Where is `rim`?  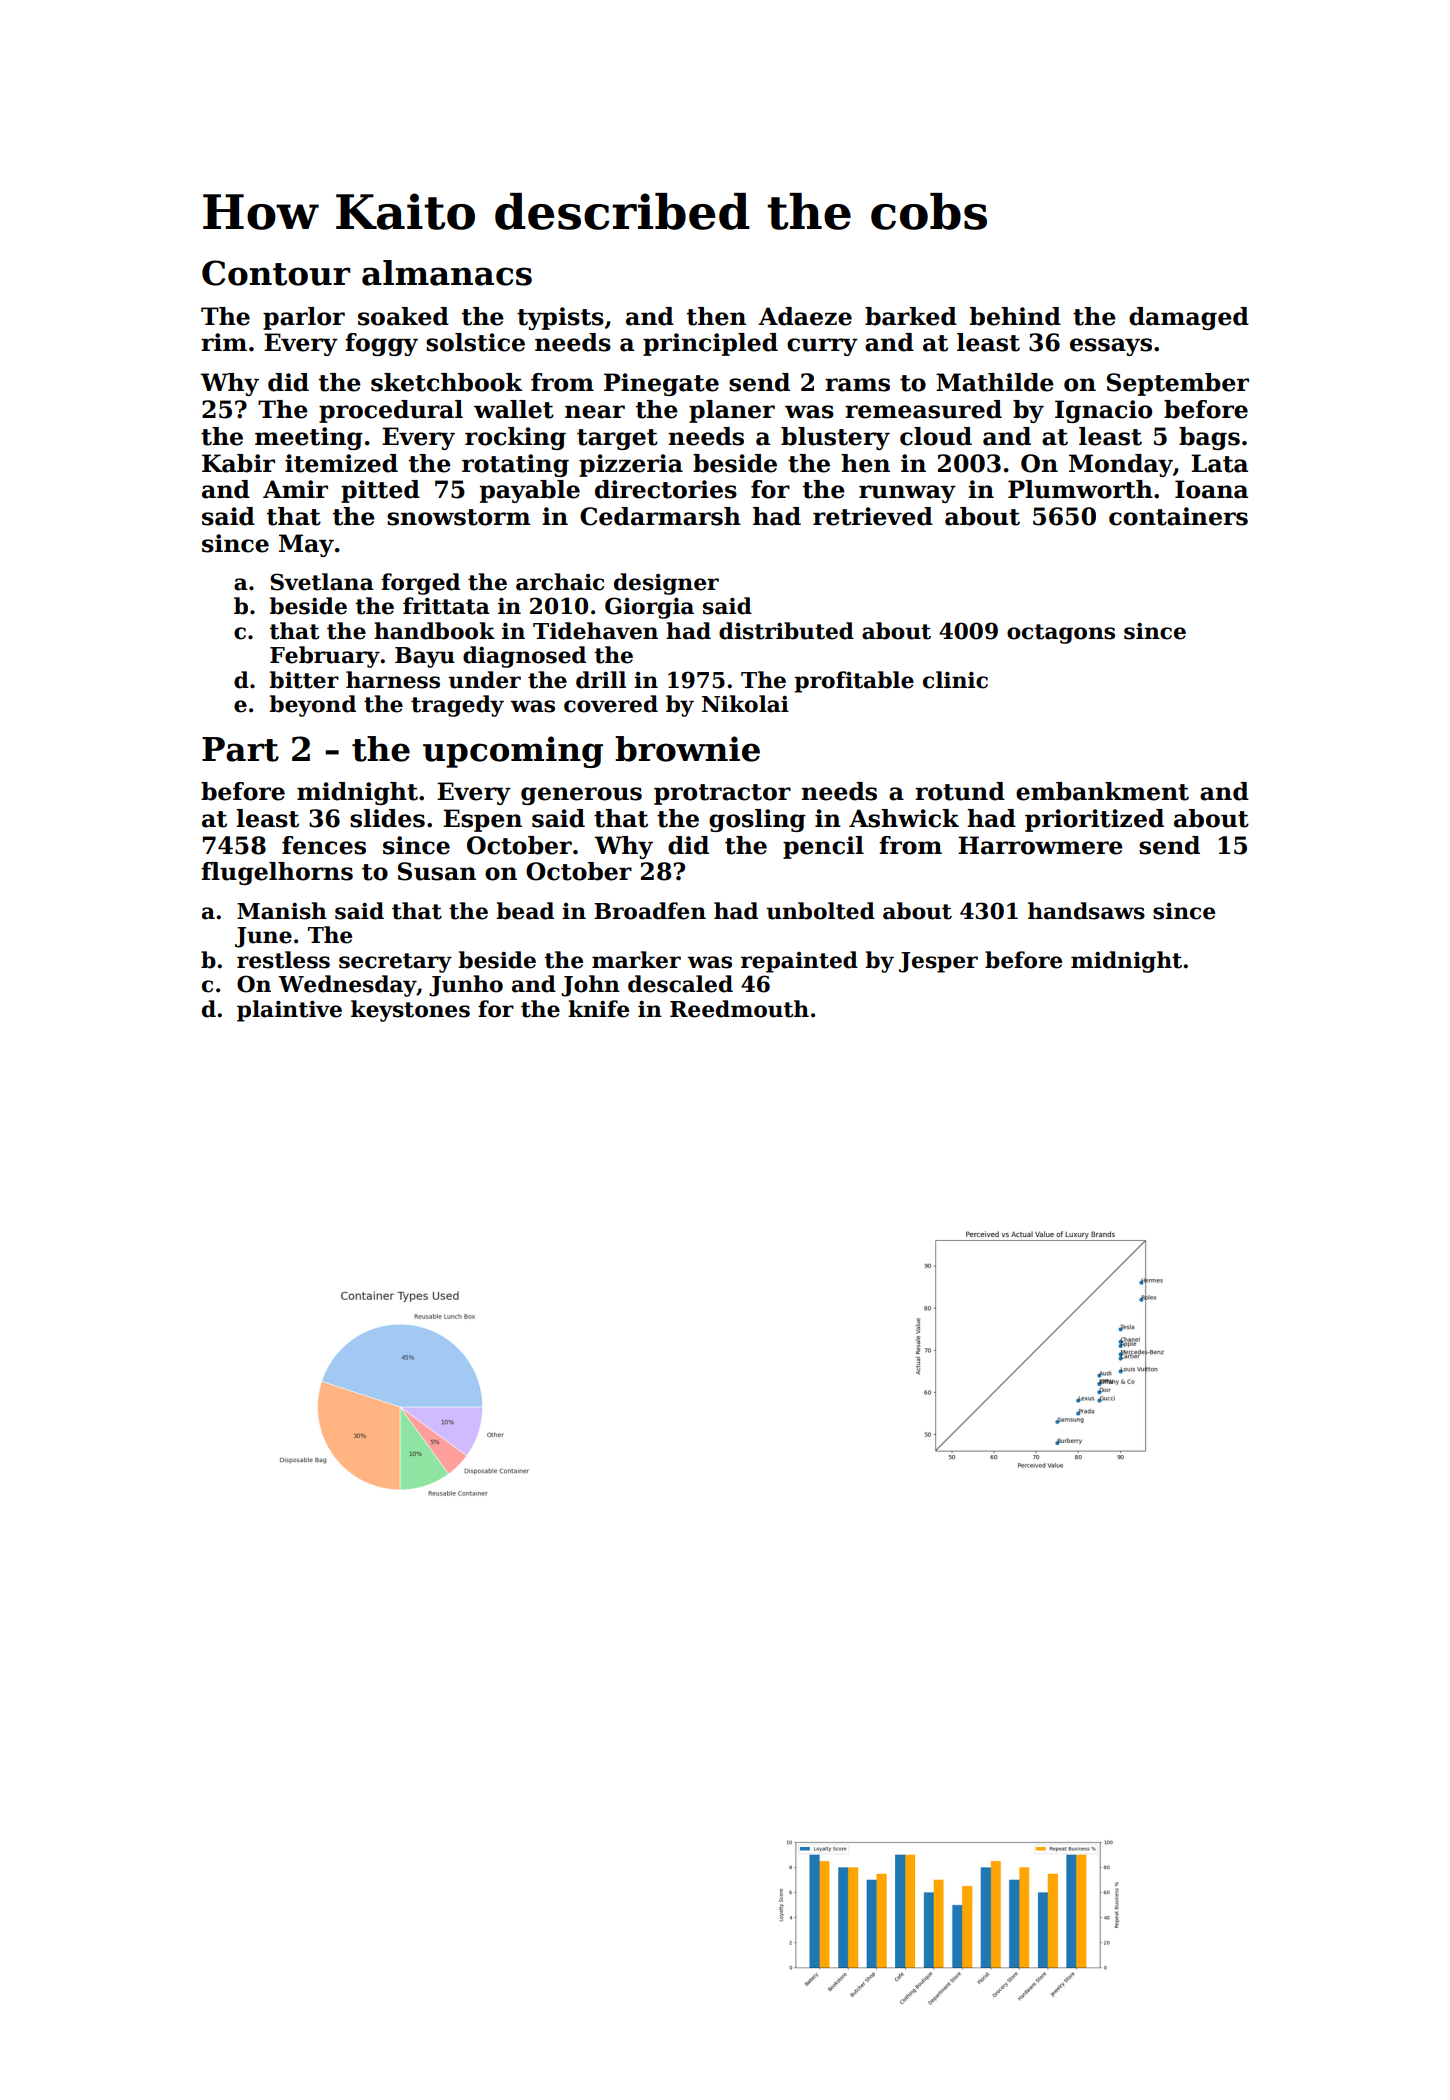
rim is located at coordinates (224, 342).
